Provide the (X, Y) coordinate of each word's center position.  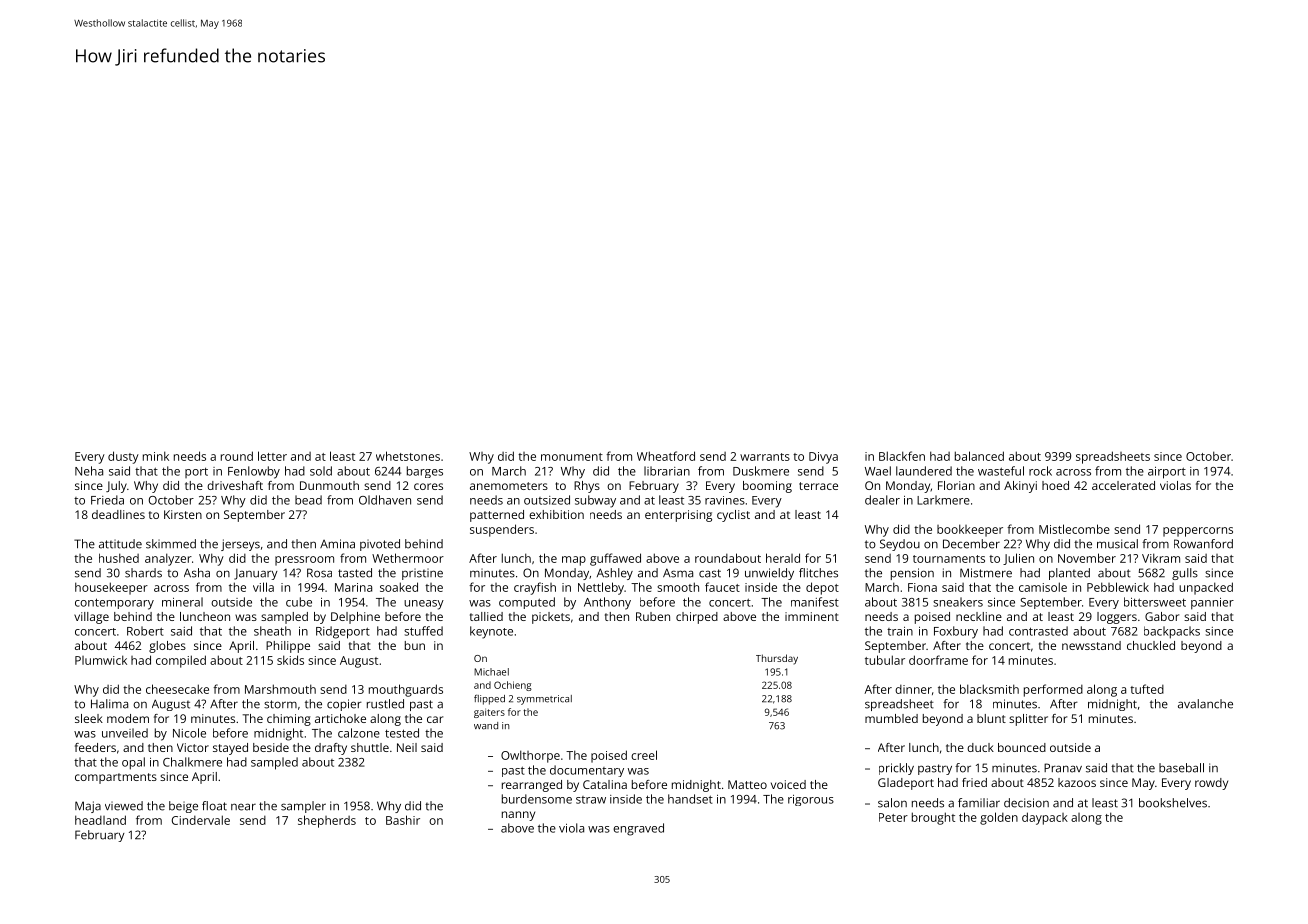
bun (415, 645)
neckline (979, 616)
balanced (979, 456)
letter (272, 456)
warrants (765, 457)
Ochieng (513, 686)
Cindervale (201, 820)
